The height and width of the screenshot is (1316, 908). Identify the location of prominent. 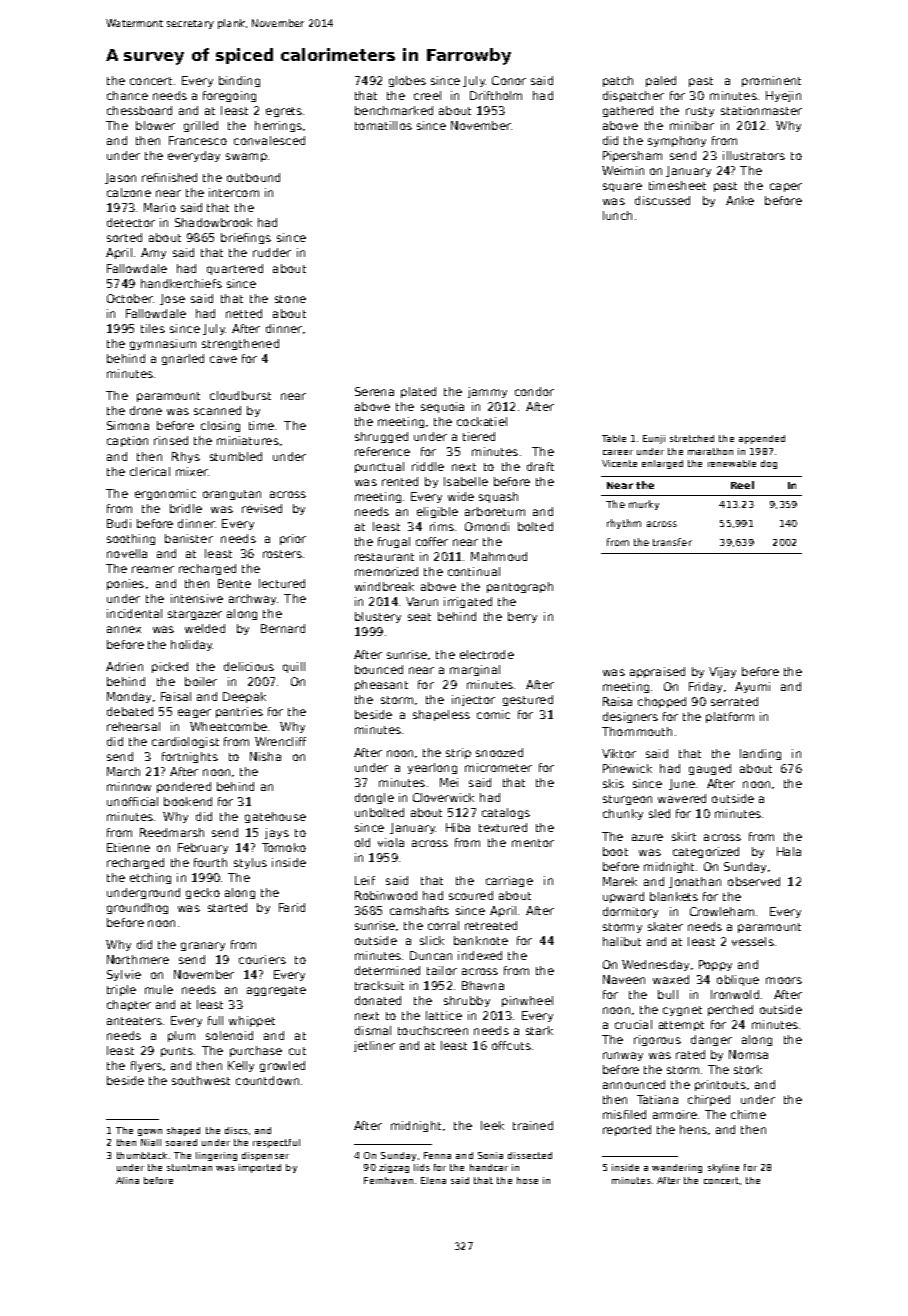
(771, 81).
